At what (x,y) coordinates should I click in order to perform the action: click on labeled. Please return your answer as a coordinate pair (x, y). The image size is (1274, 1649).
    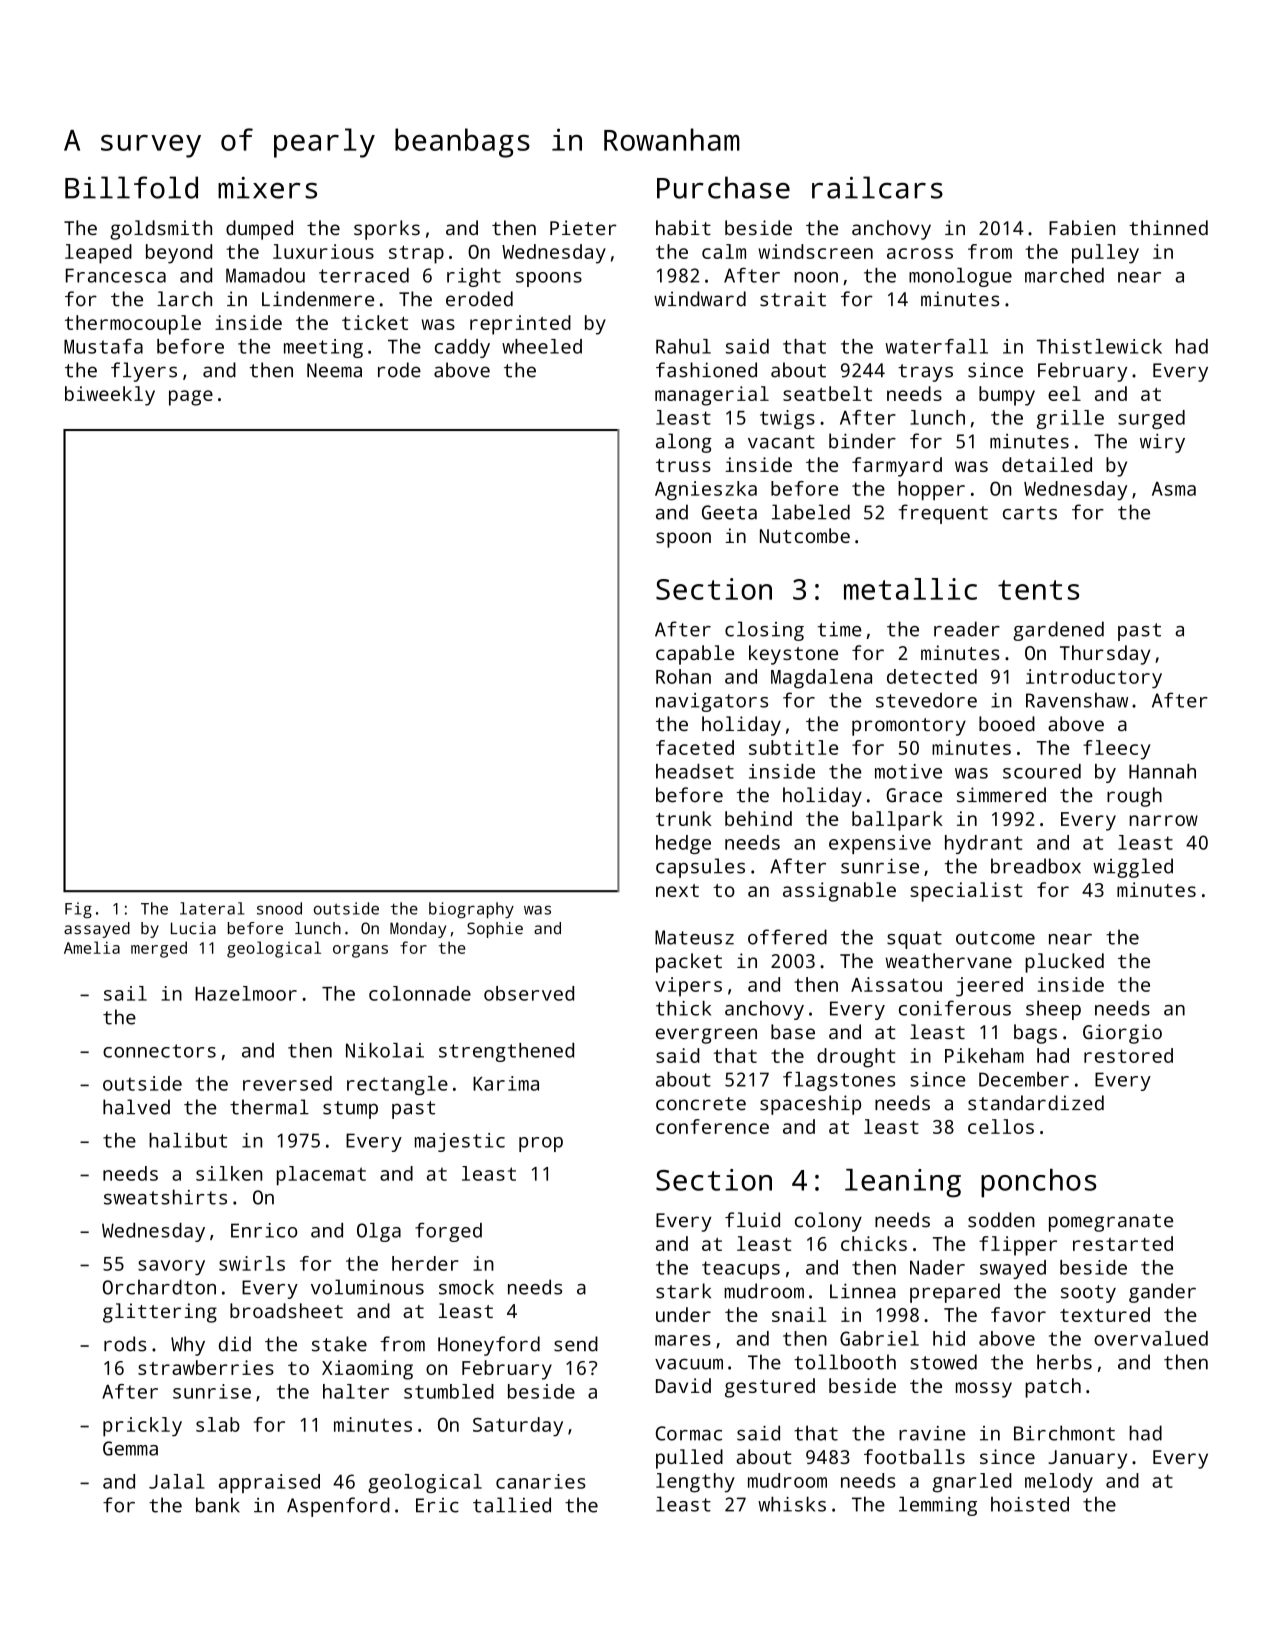
    Looking at the image, I should click on (811, 512).
